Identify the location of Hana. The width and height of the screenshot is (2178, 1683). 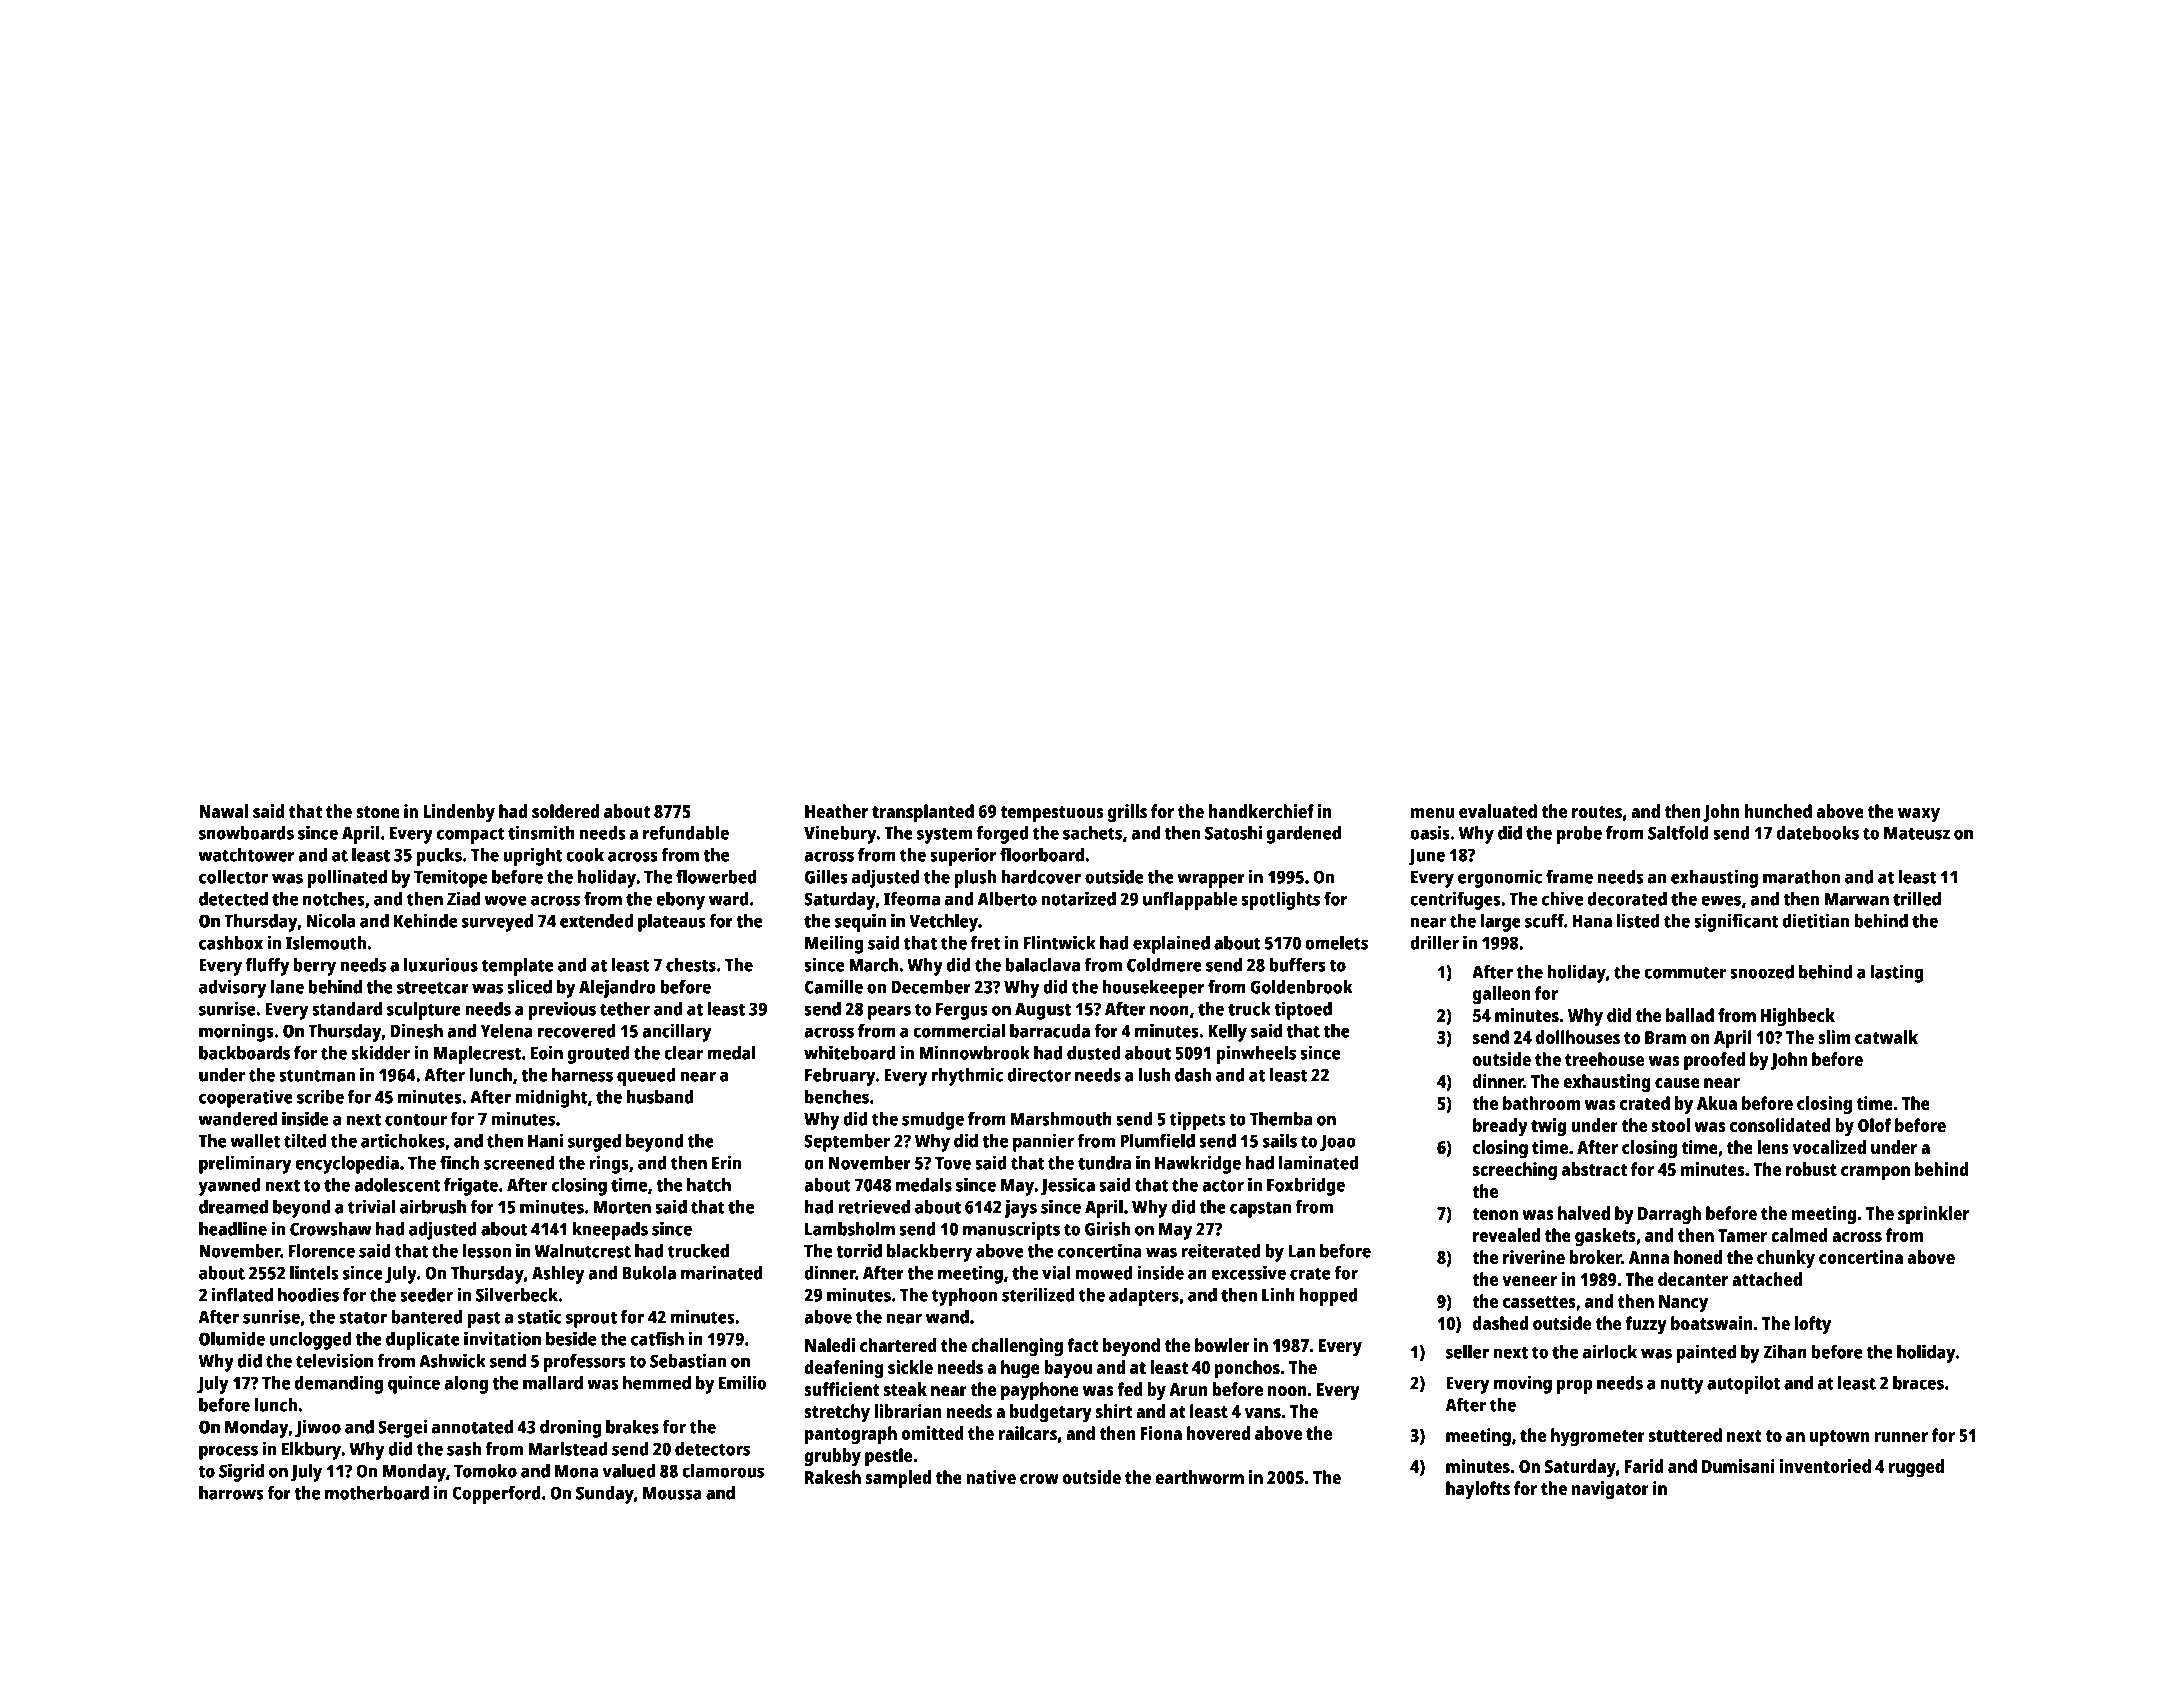
(1592, 921).
